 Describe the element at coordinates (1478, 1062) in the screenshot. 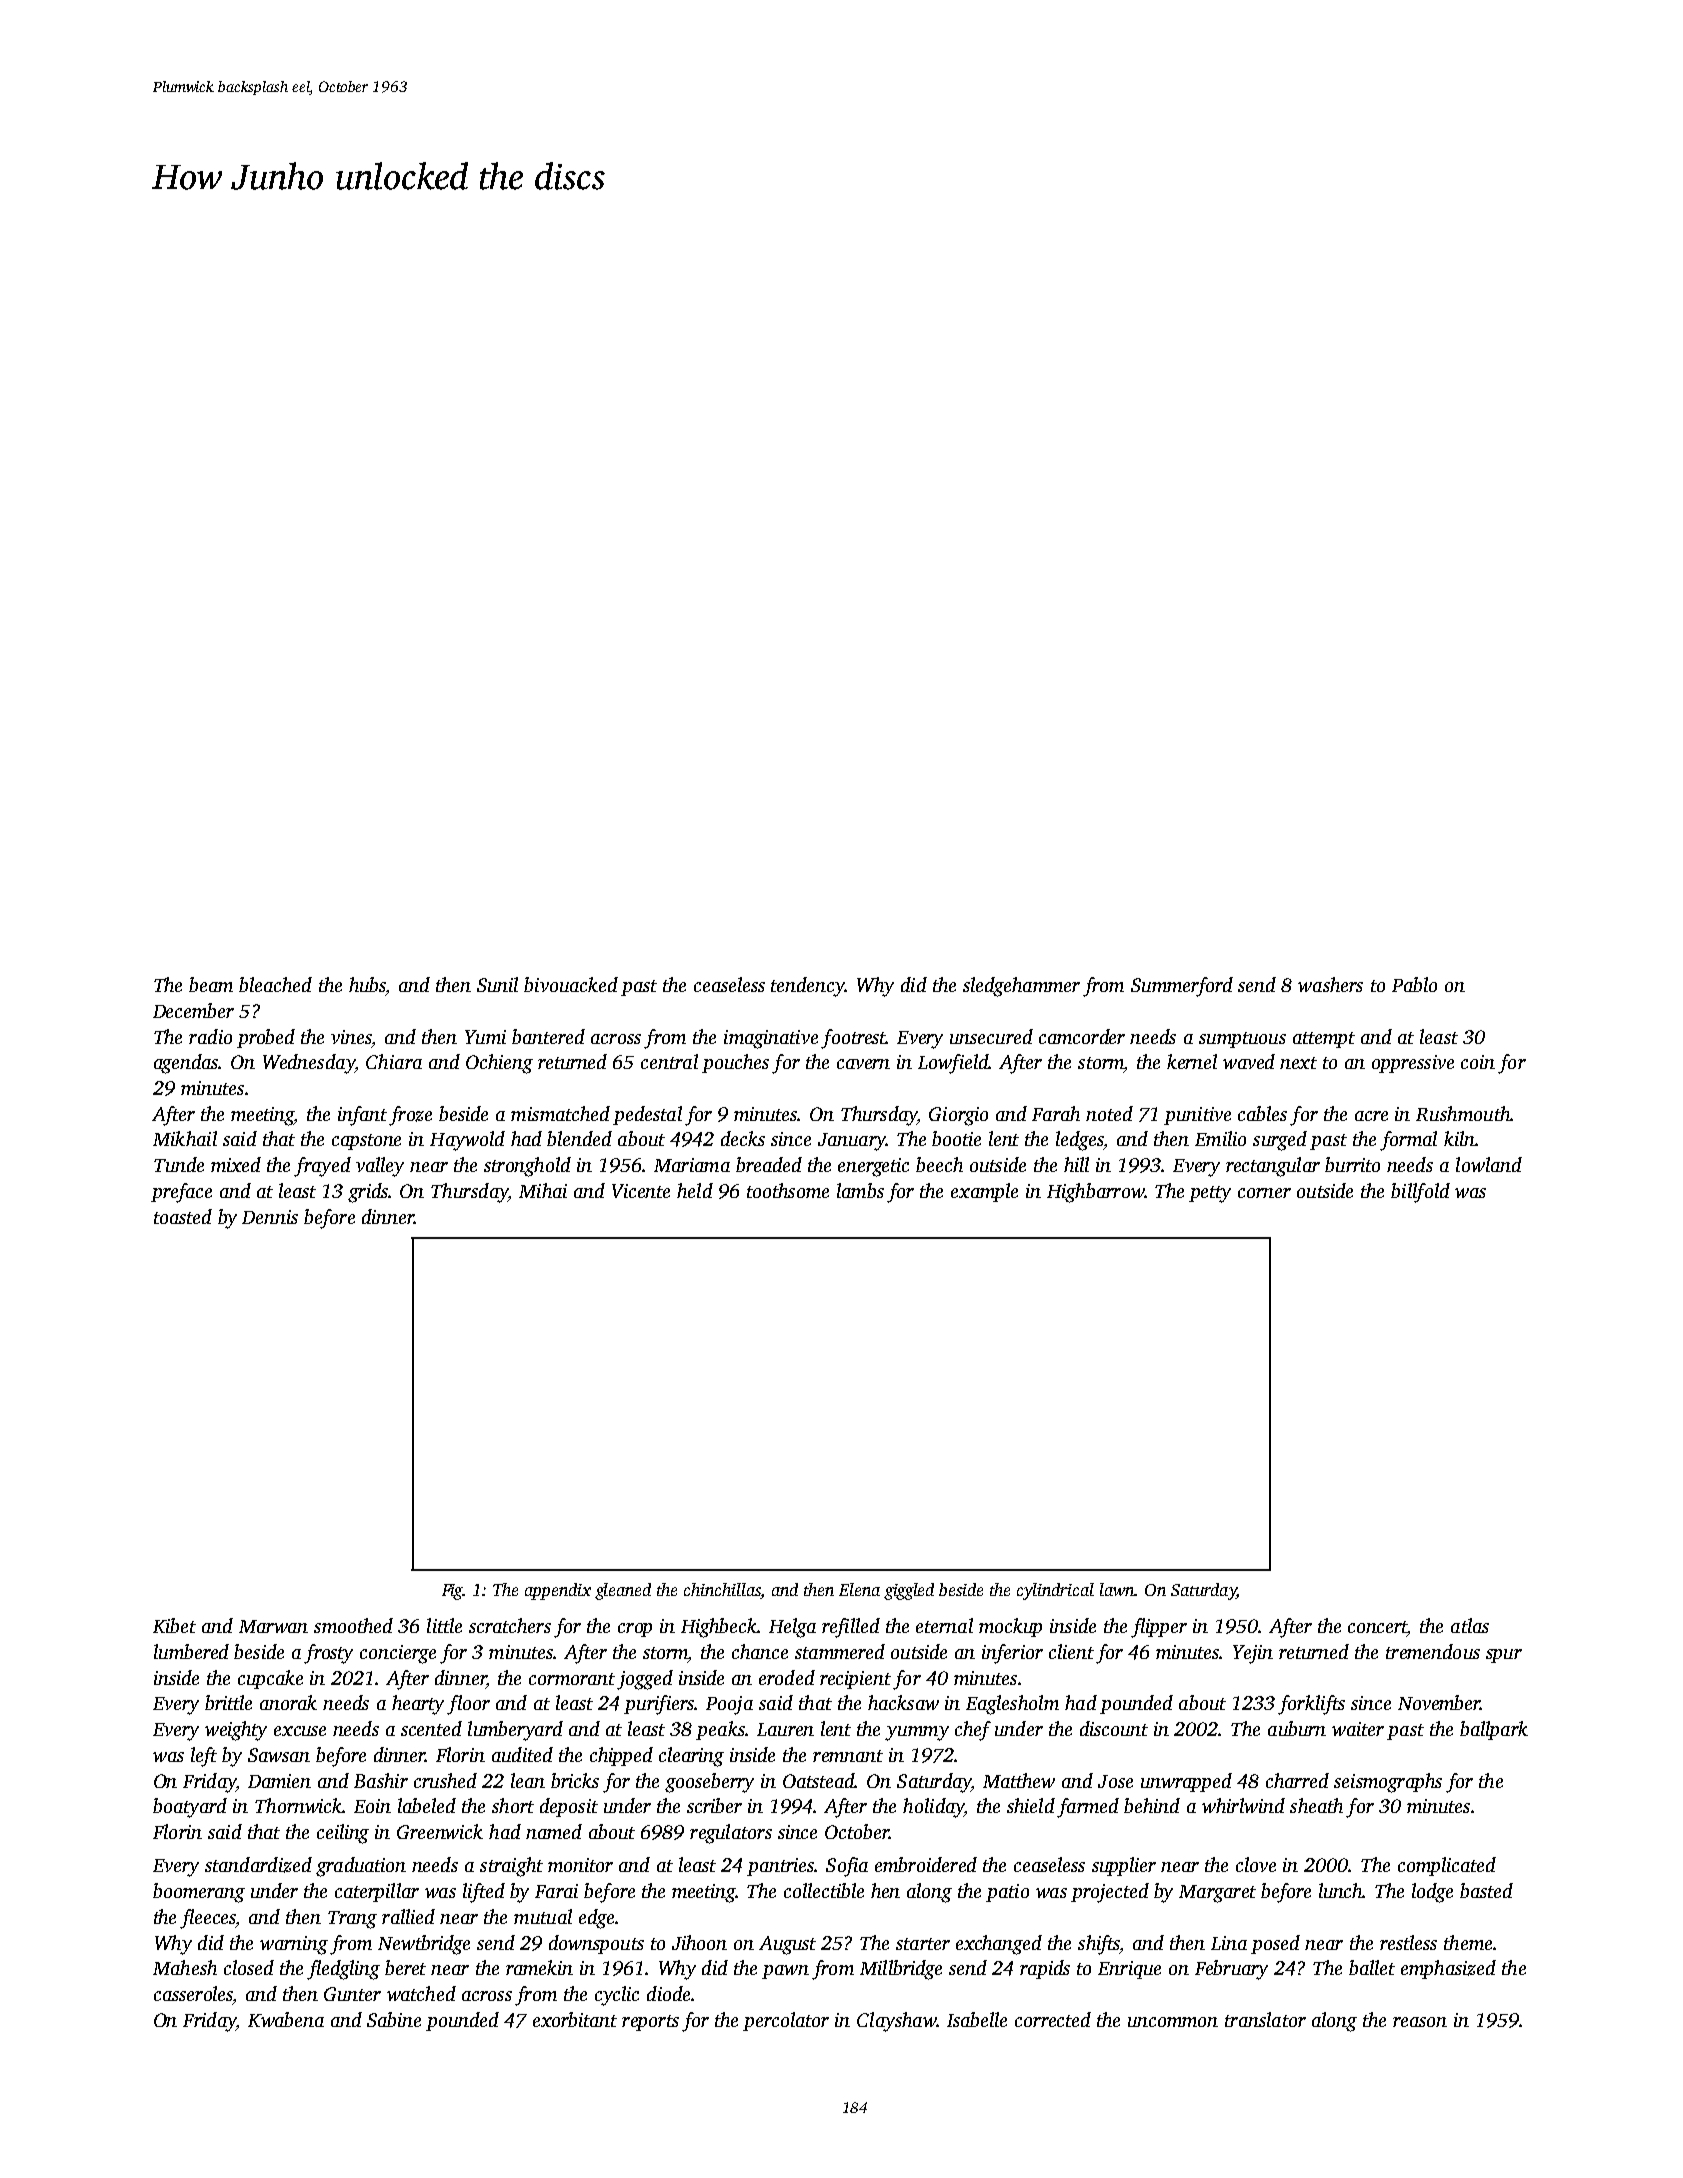

I see `coin` at that location.
